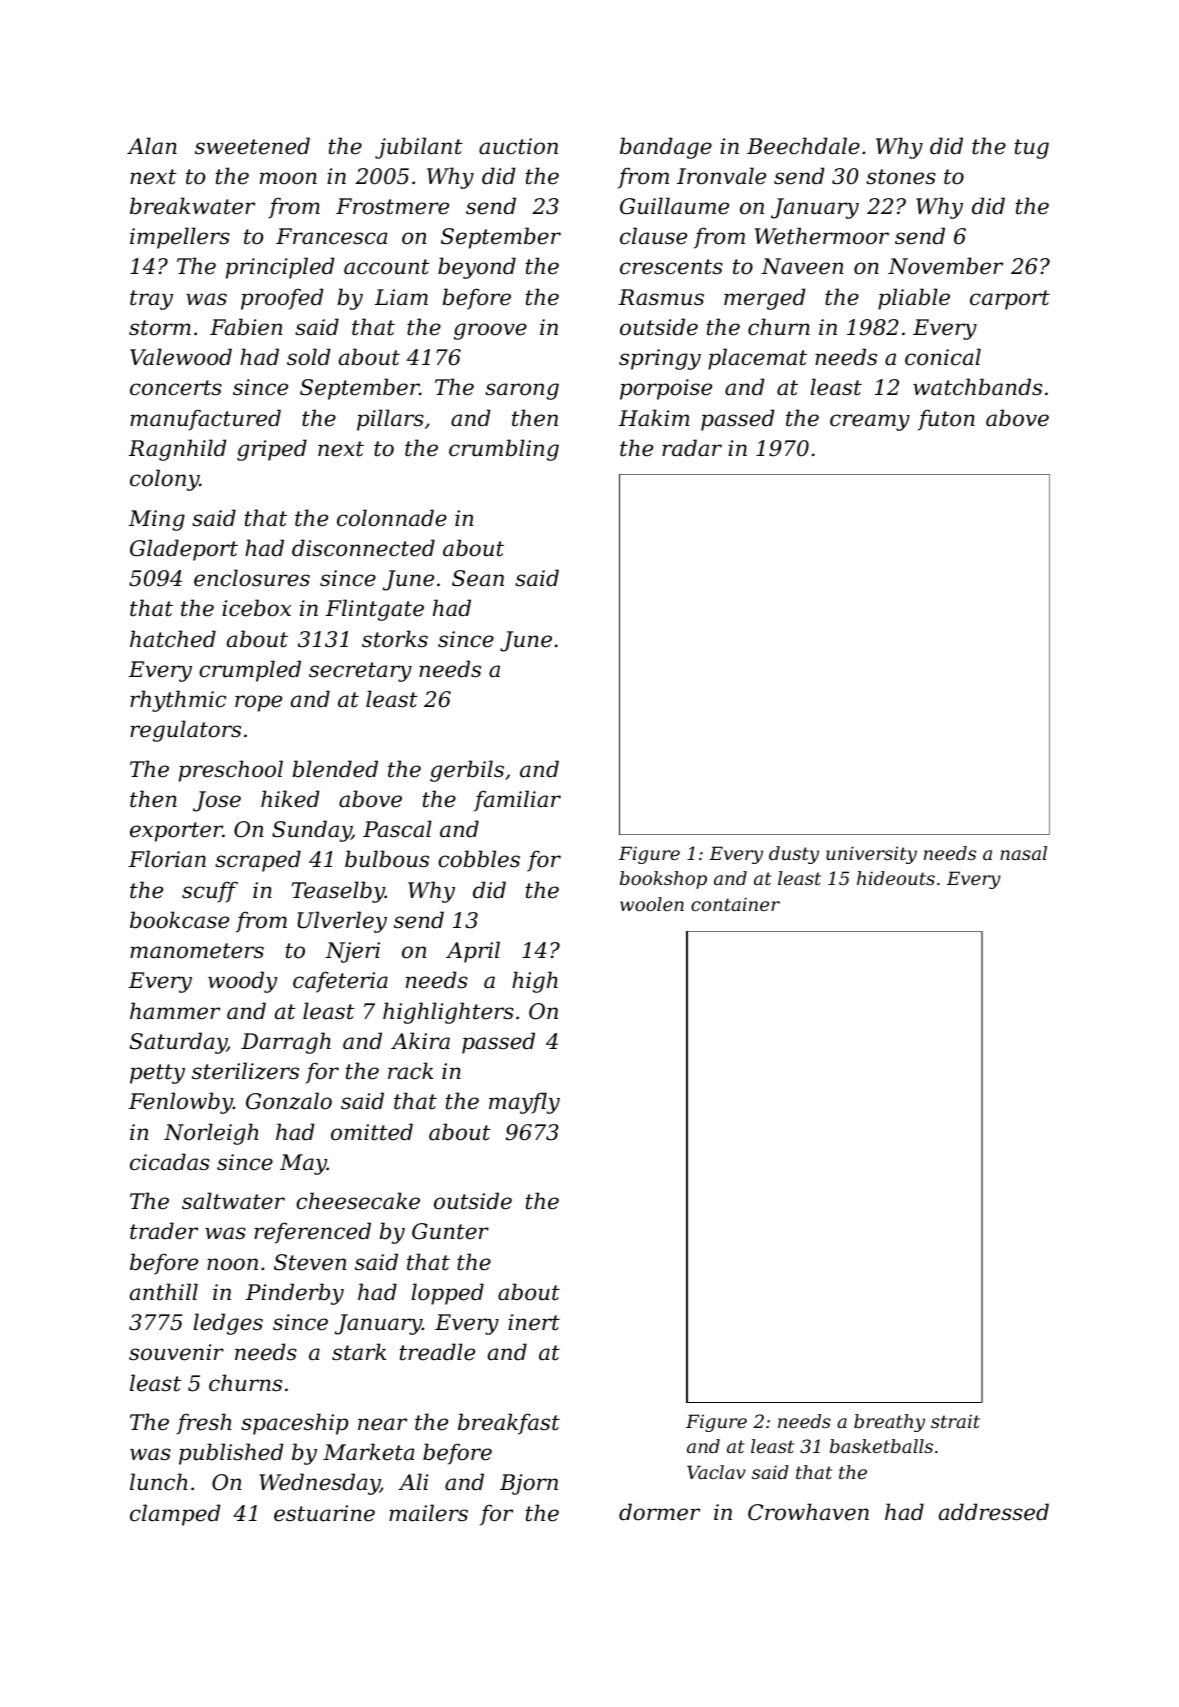 The width and height of the screenshot is (1179, 1707). I want to click on scuff, so click(210, 892).
